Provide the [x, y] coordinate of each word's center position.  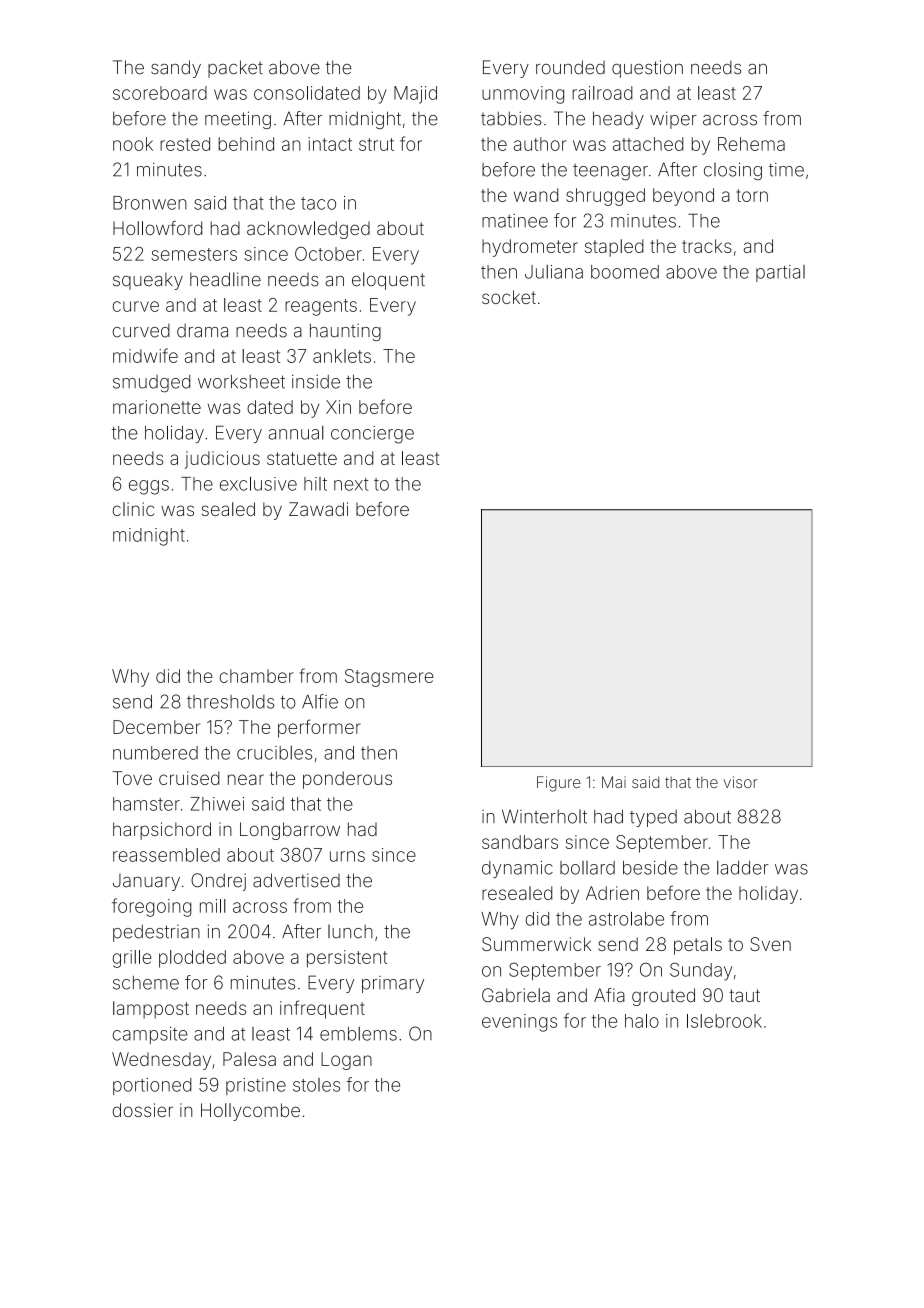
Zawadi [318, 509]
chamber [256, 676]
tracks [707, 246]
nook [133, 144]
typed [653, 818]
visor [741, 782]
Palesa [249, 1059]
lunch [350, 931]
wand [536, 195]
